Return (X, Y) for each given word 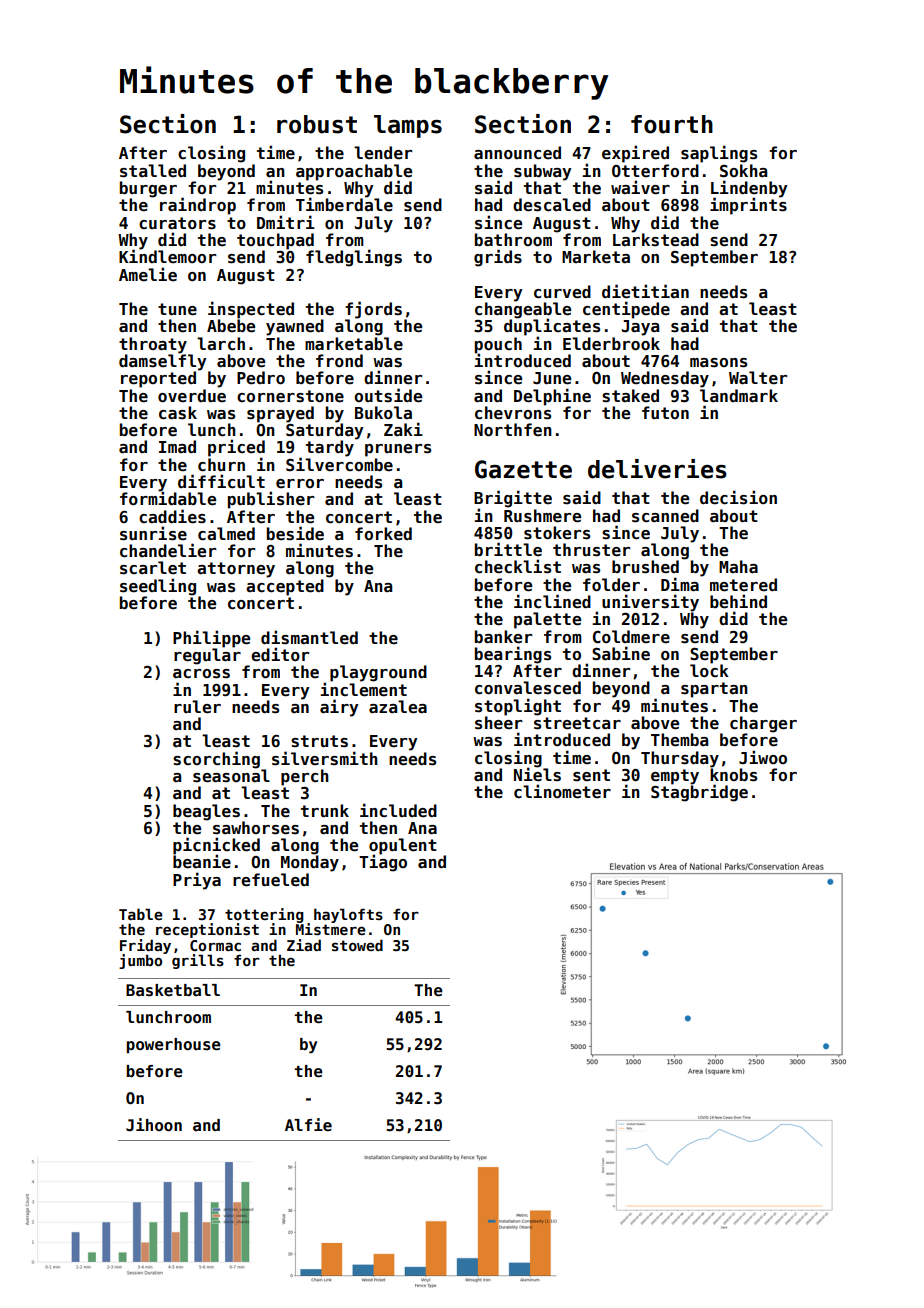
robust (317, 124)
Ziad (304, 945)
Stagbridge (699, 793)
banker (503, 637)
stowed (357, 945)
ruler (197, 707)
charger (763, 724)
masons (718, 363)
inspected (251, 310)
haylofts (348, 915)
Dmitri (286, 222)
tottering (264, 915)
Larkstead (656, 240)
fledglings (354, 258)
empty (675, 777)
